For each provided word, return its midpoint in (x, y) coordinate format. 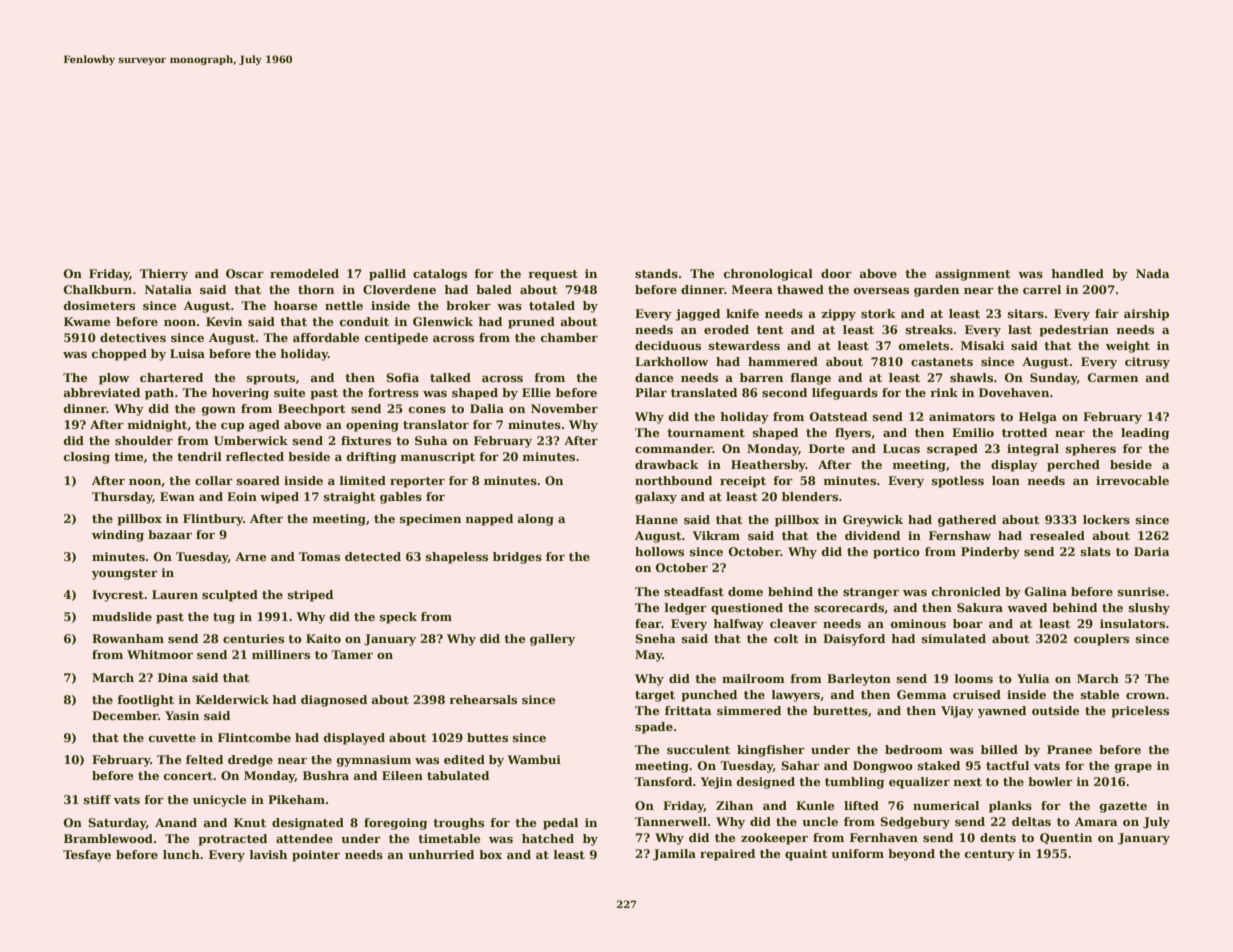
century (990, 855)
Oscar (245, 273)
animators (962, 416)
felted (204, 759)
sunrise (1141, 591)
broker (468, 305)
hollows (659, 551)
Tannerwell (671, 821)
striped (310, 596)
